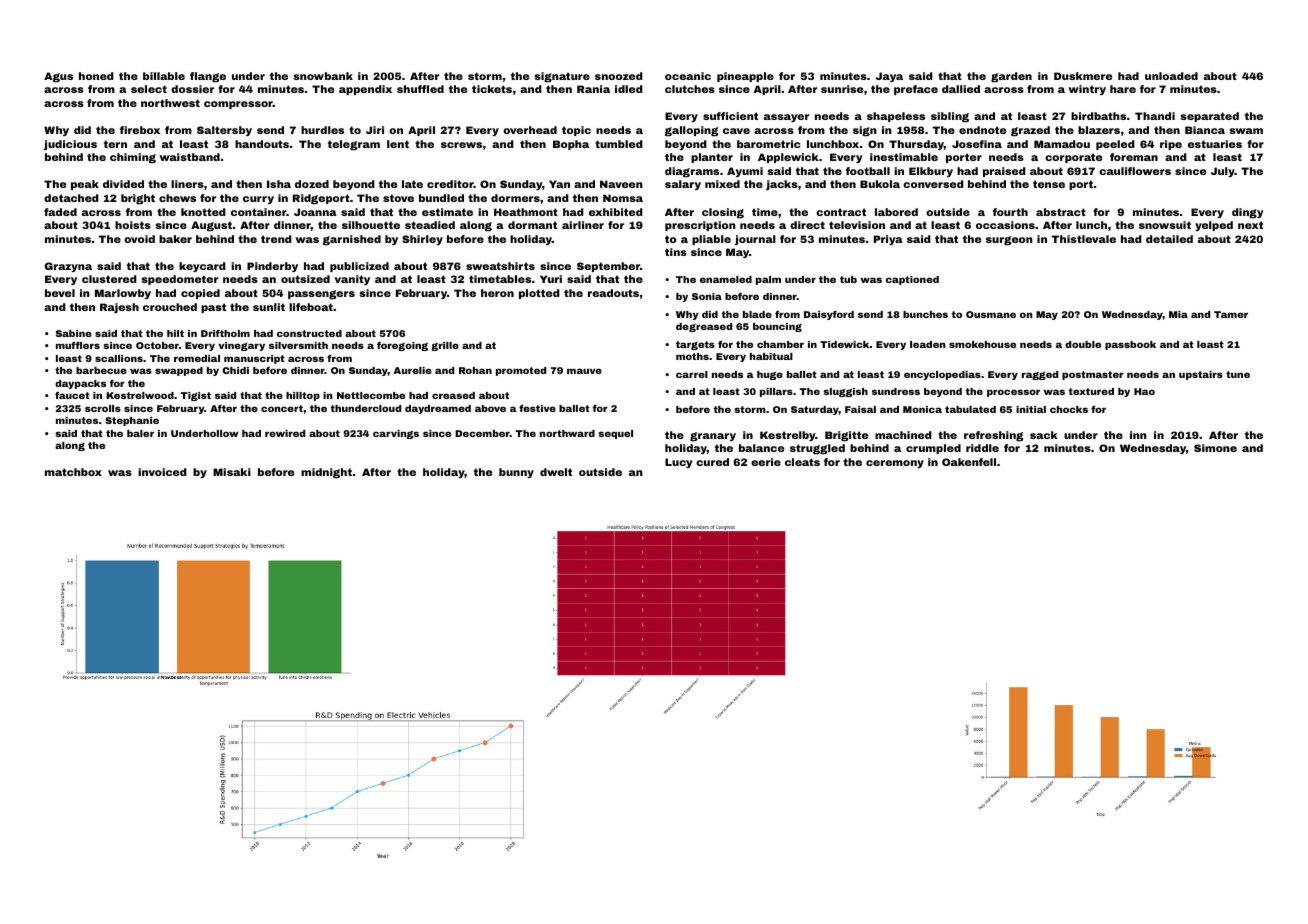 Image resolution: width=1308 pixels, height=924 pixels. Describe the element at coordinates (788, 158) in the document. I see `Applewick` at that location.
